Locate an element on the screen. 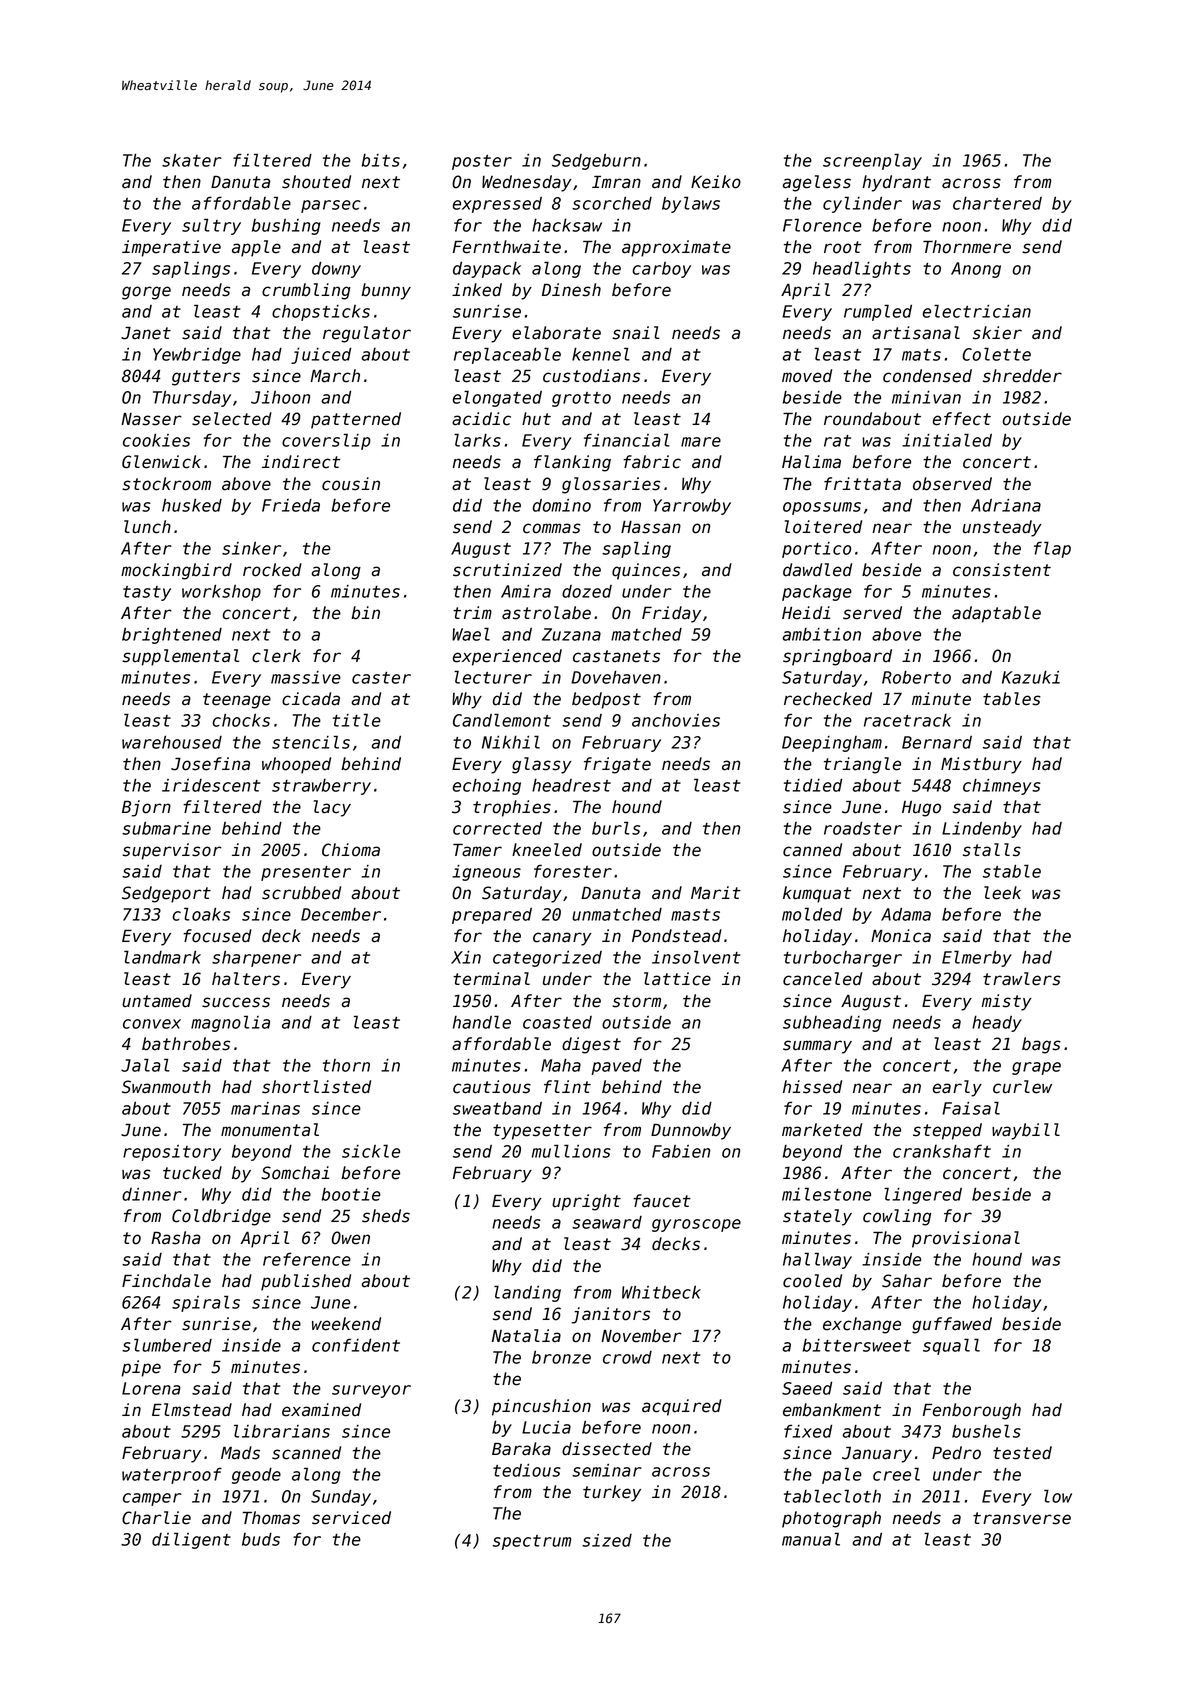  pipe is located at coordinates (141, 1368).
